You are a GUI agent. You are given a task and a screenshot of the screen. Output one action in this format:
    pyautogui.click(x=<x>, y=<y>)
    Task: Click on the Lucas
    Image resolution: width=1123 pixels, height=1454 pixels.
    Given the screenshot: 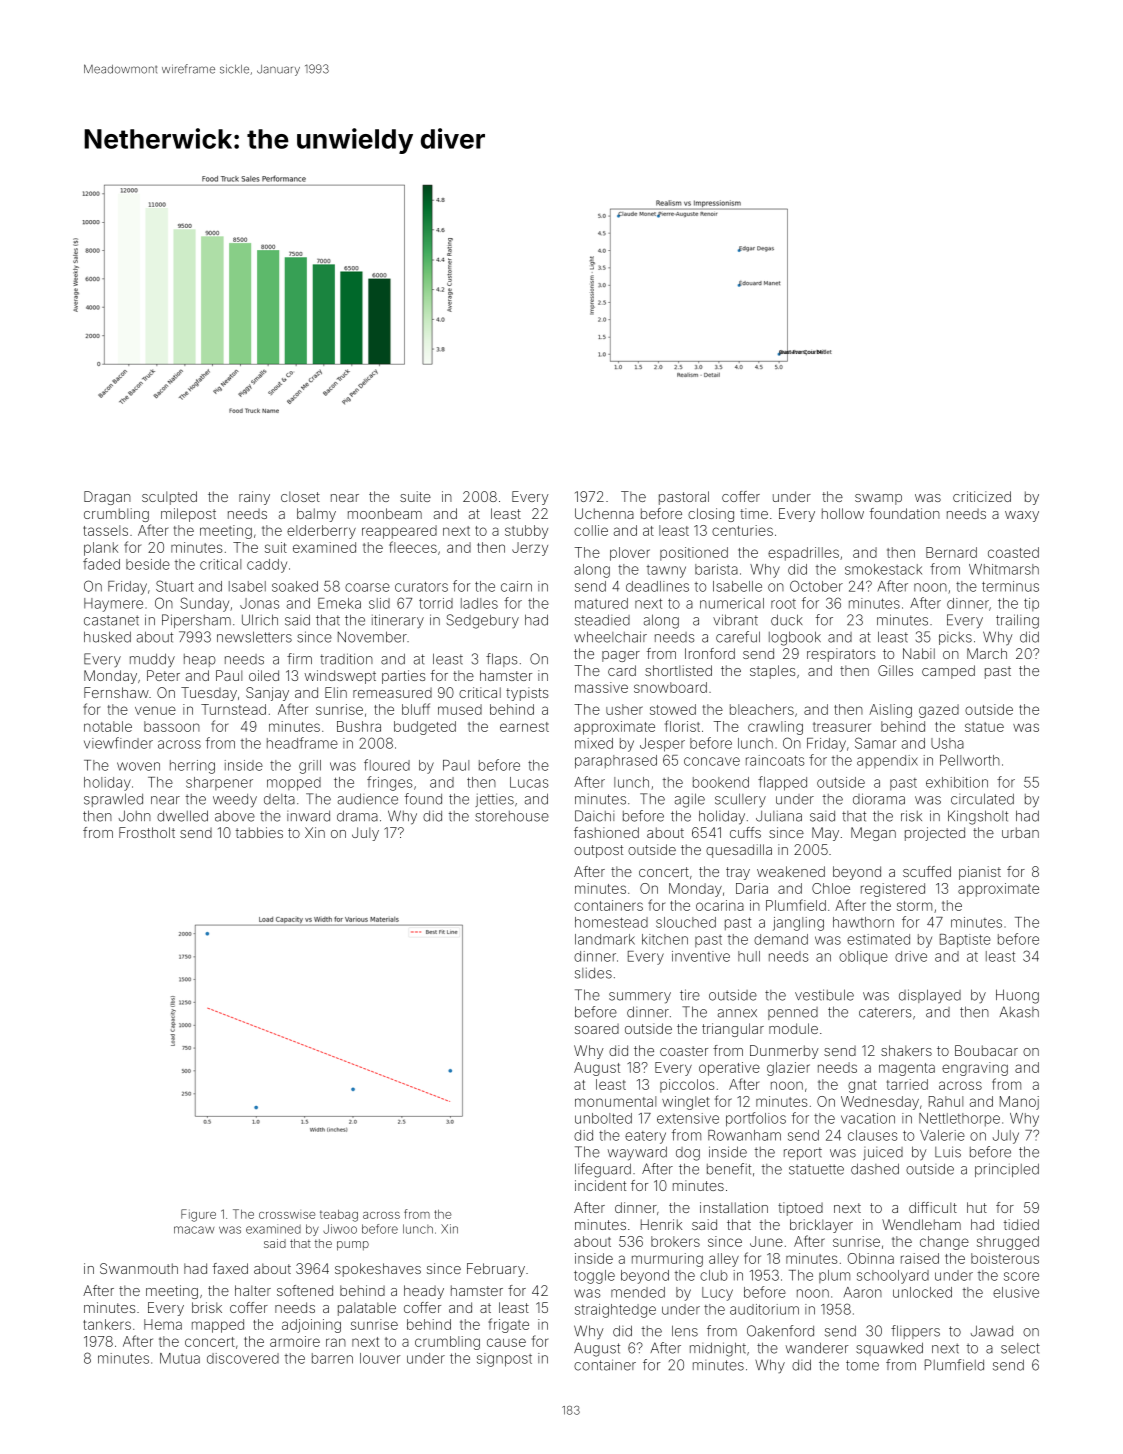 What is the action you would take?
    pyautogui.click(x=529, y=782)
